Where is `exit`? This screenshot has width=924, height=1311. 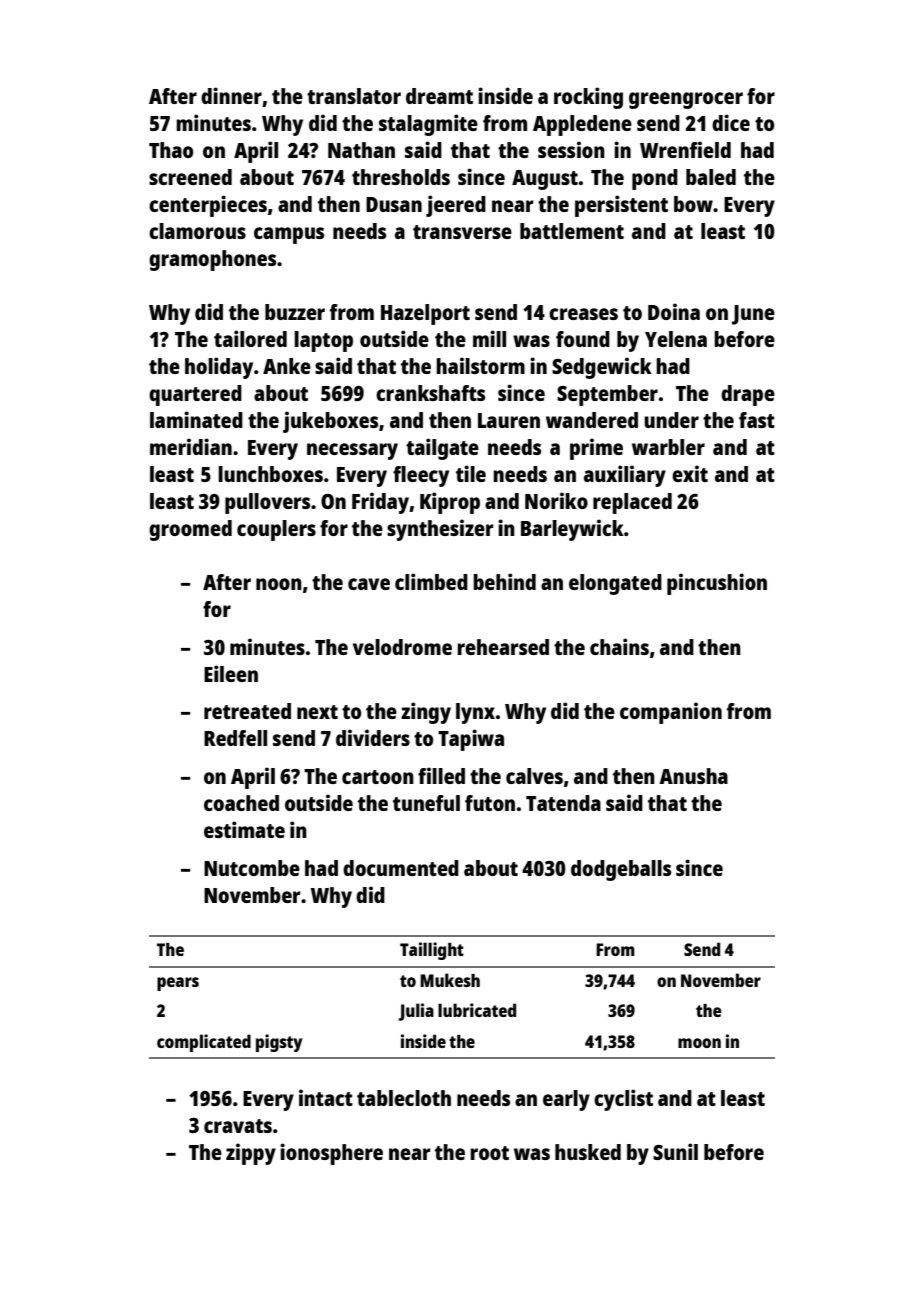
exit is located at coordinates (690, 473).
